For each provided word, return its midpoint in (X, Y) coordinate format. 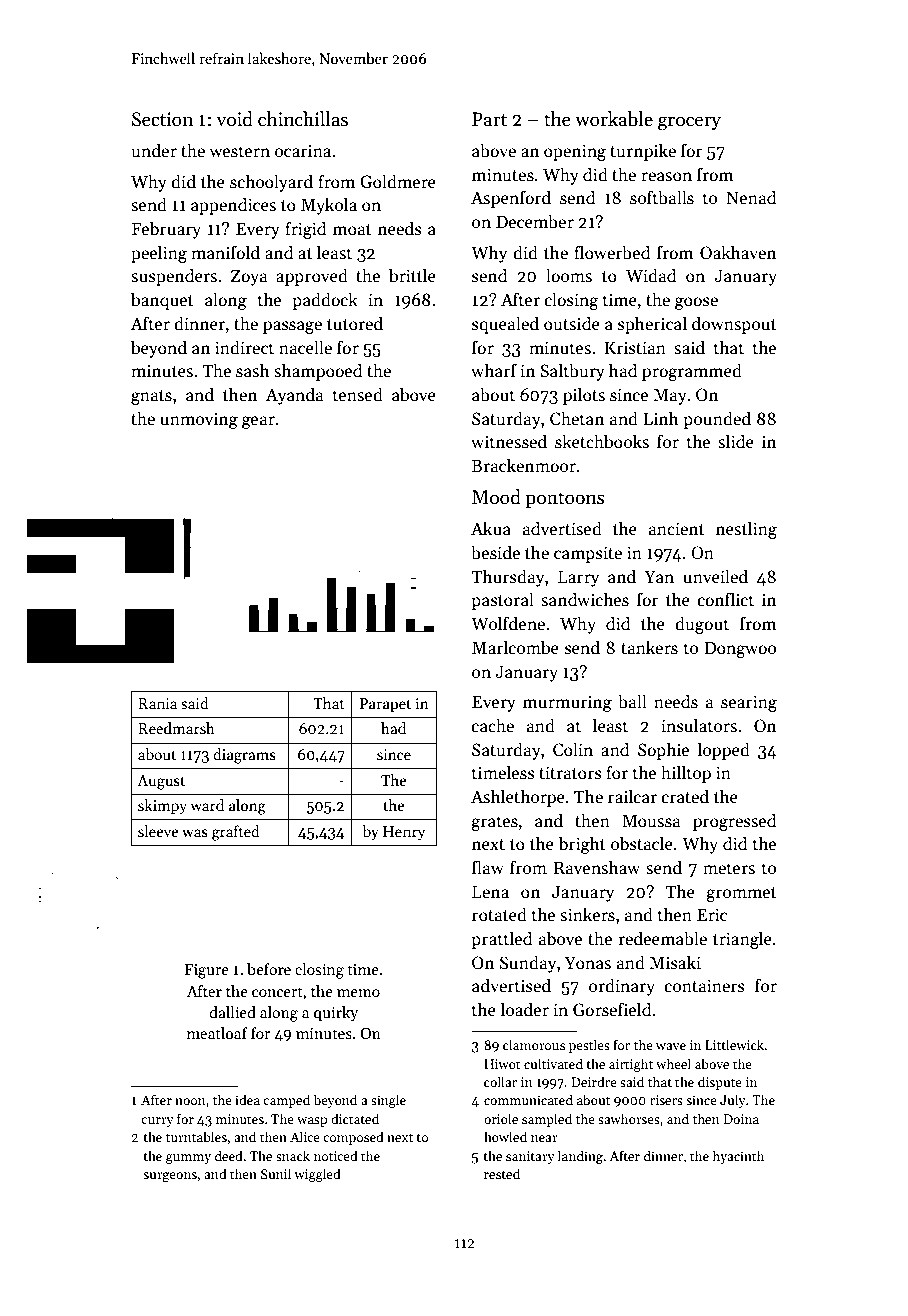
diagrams (244, 756)
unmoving (199, 420)
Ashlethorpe (518, 798)
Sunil (276, 1173)
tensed (358, 394)
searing (749, 703)
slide (736, 441)
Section (162, 119)
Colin (573, 749)
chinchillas (303, 119)
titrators (570, 773)
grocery (689, 123)
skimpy (162, 806)
